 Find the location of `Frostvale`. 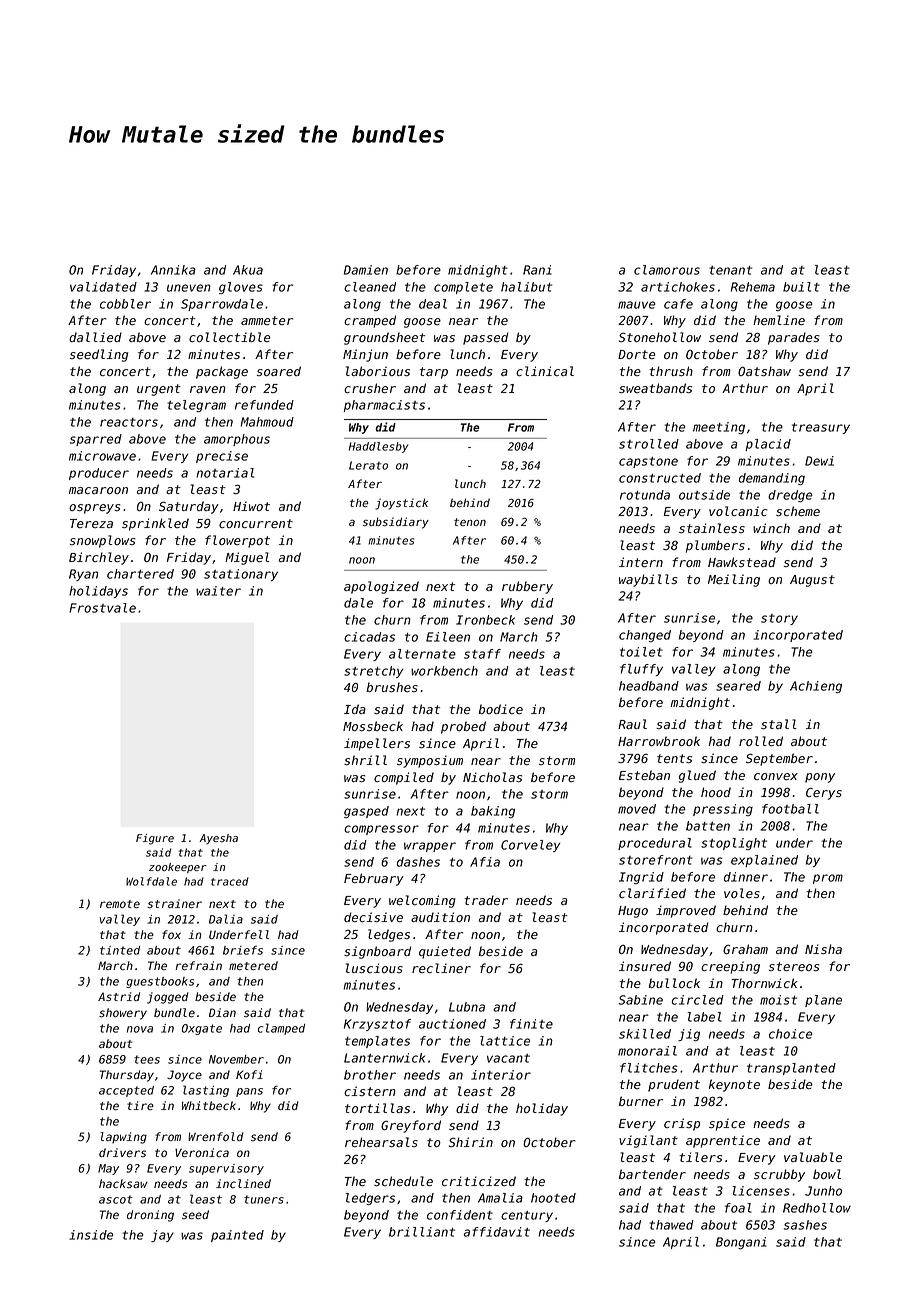

Frostvale is located at coordinates (102, 608).
